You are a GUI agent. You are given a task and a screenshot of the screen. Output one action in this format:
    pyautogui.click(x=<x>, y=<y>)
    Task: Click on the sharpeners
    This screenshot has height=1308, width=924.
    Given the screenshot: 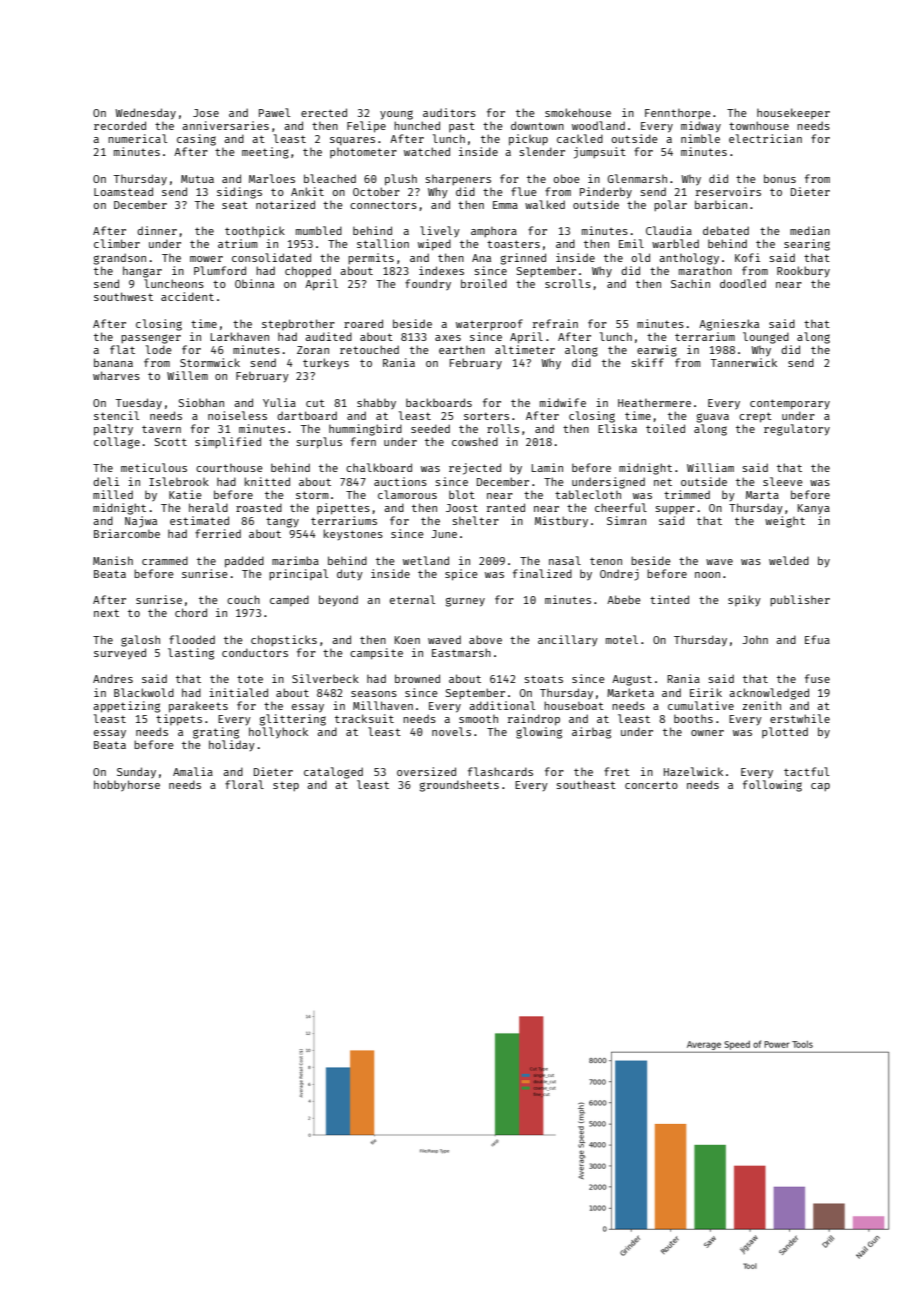 What is the action you would take?
    pyautogui.click(x=458, y=180)
